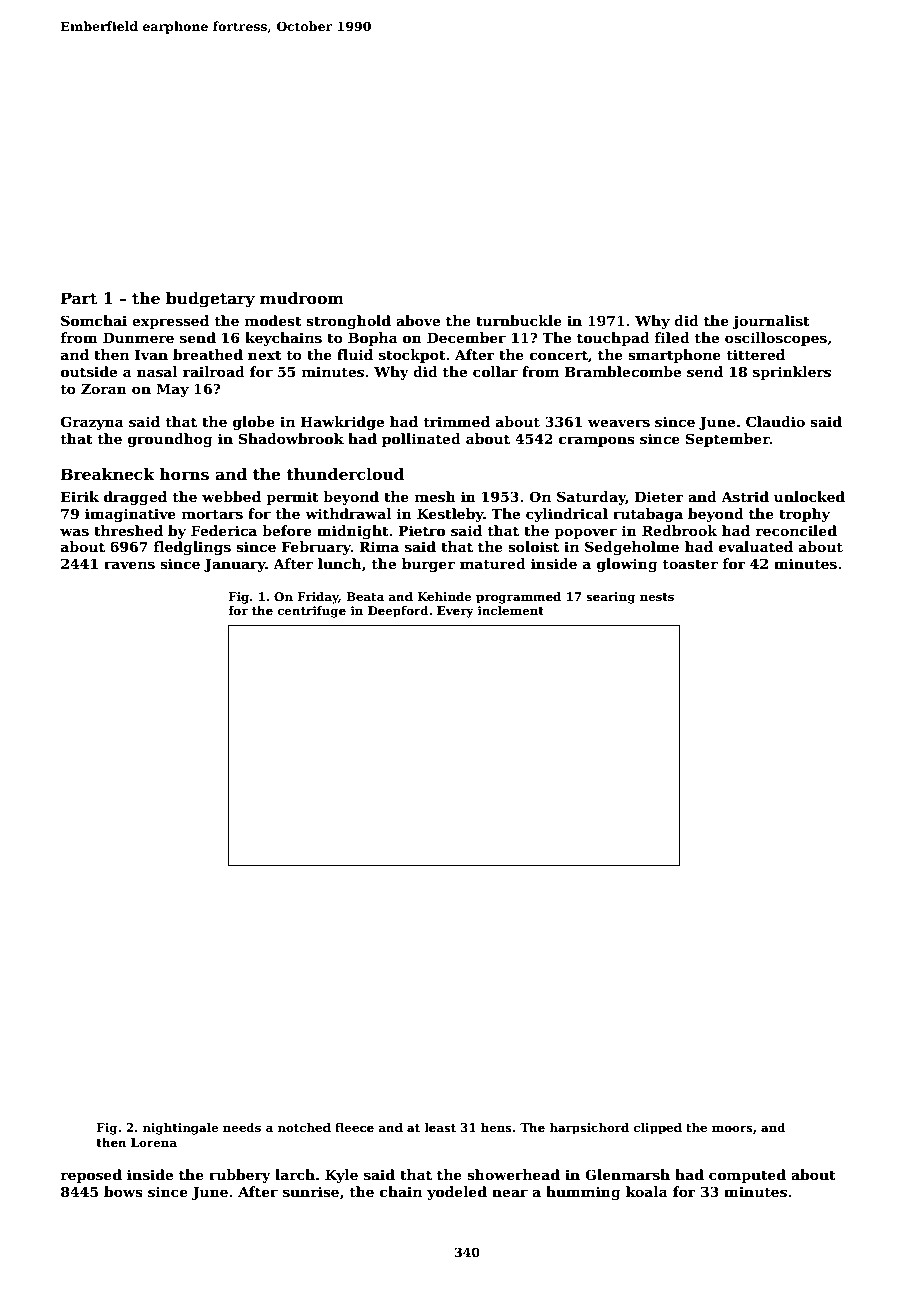 The width and height of the document is (908, 1316). What do you see at coordinates (455, 612) in the document?
I see `Every` at bounding box center [455, 612].
